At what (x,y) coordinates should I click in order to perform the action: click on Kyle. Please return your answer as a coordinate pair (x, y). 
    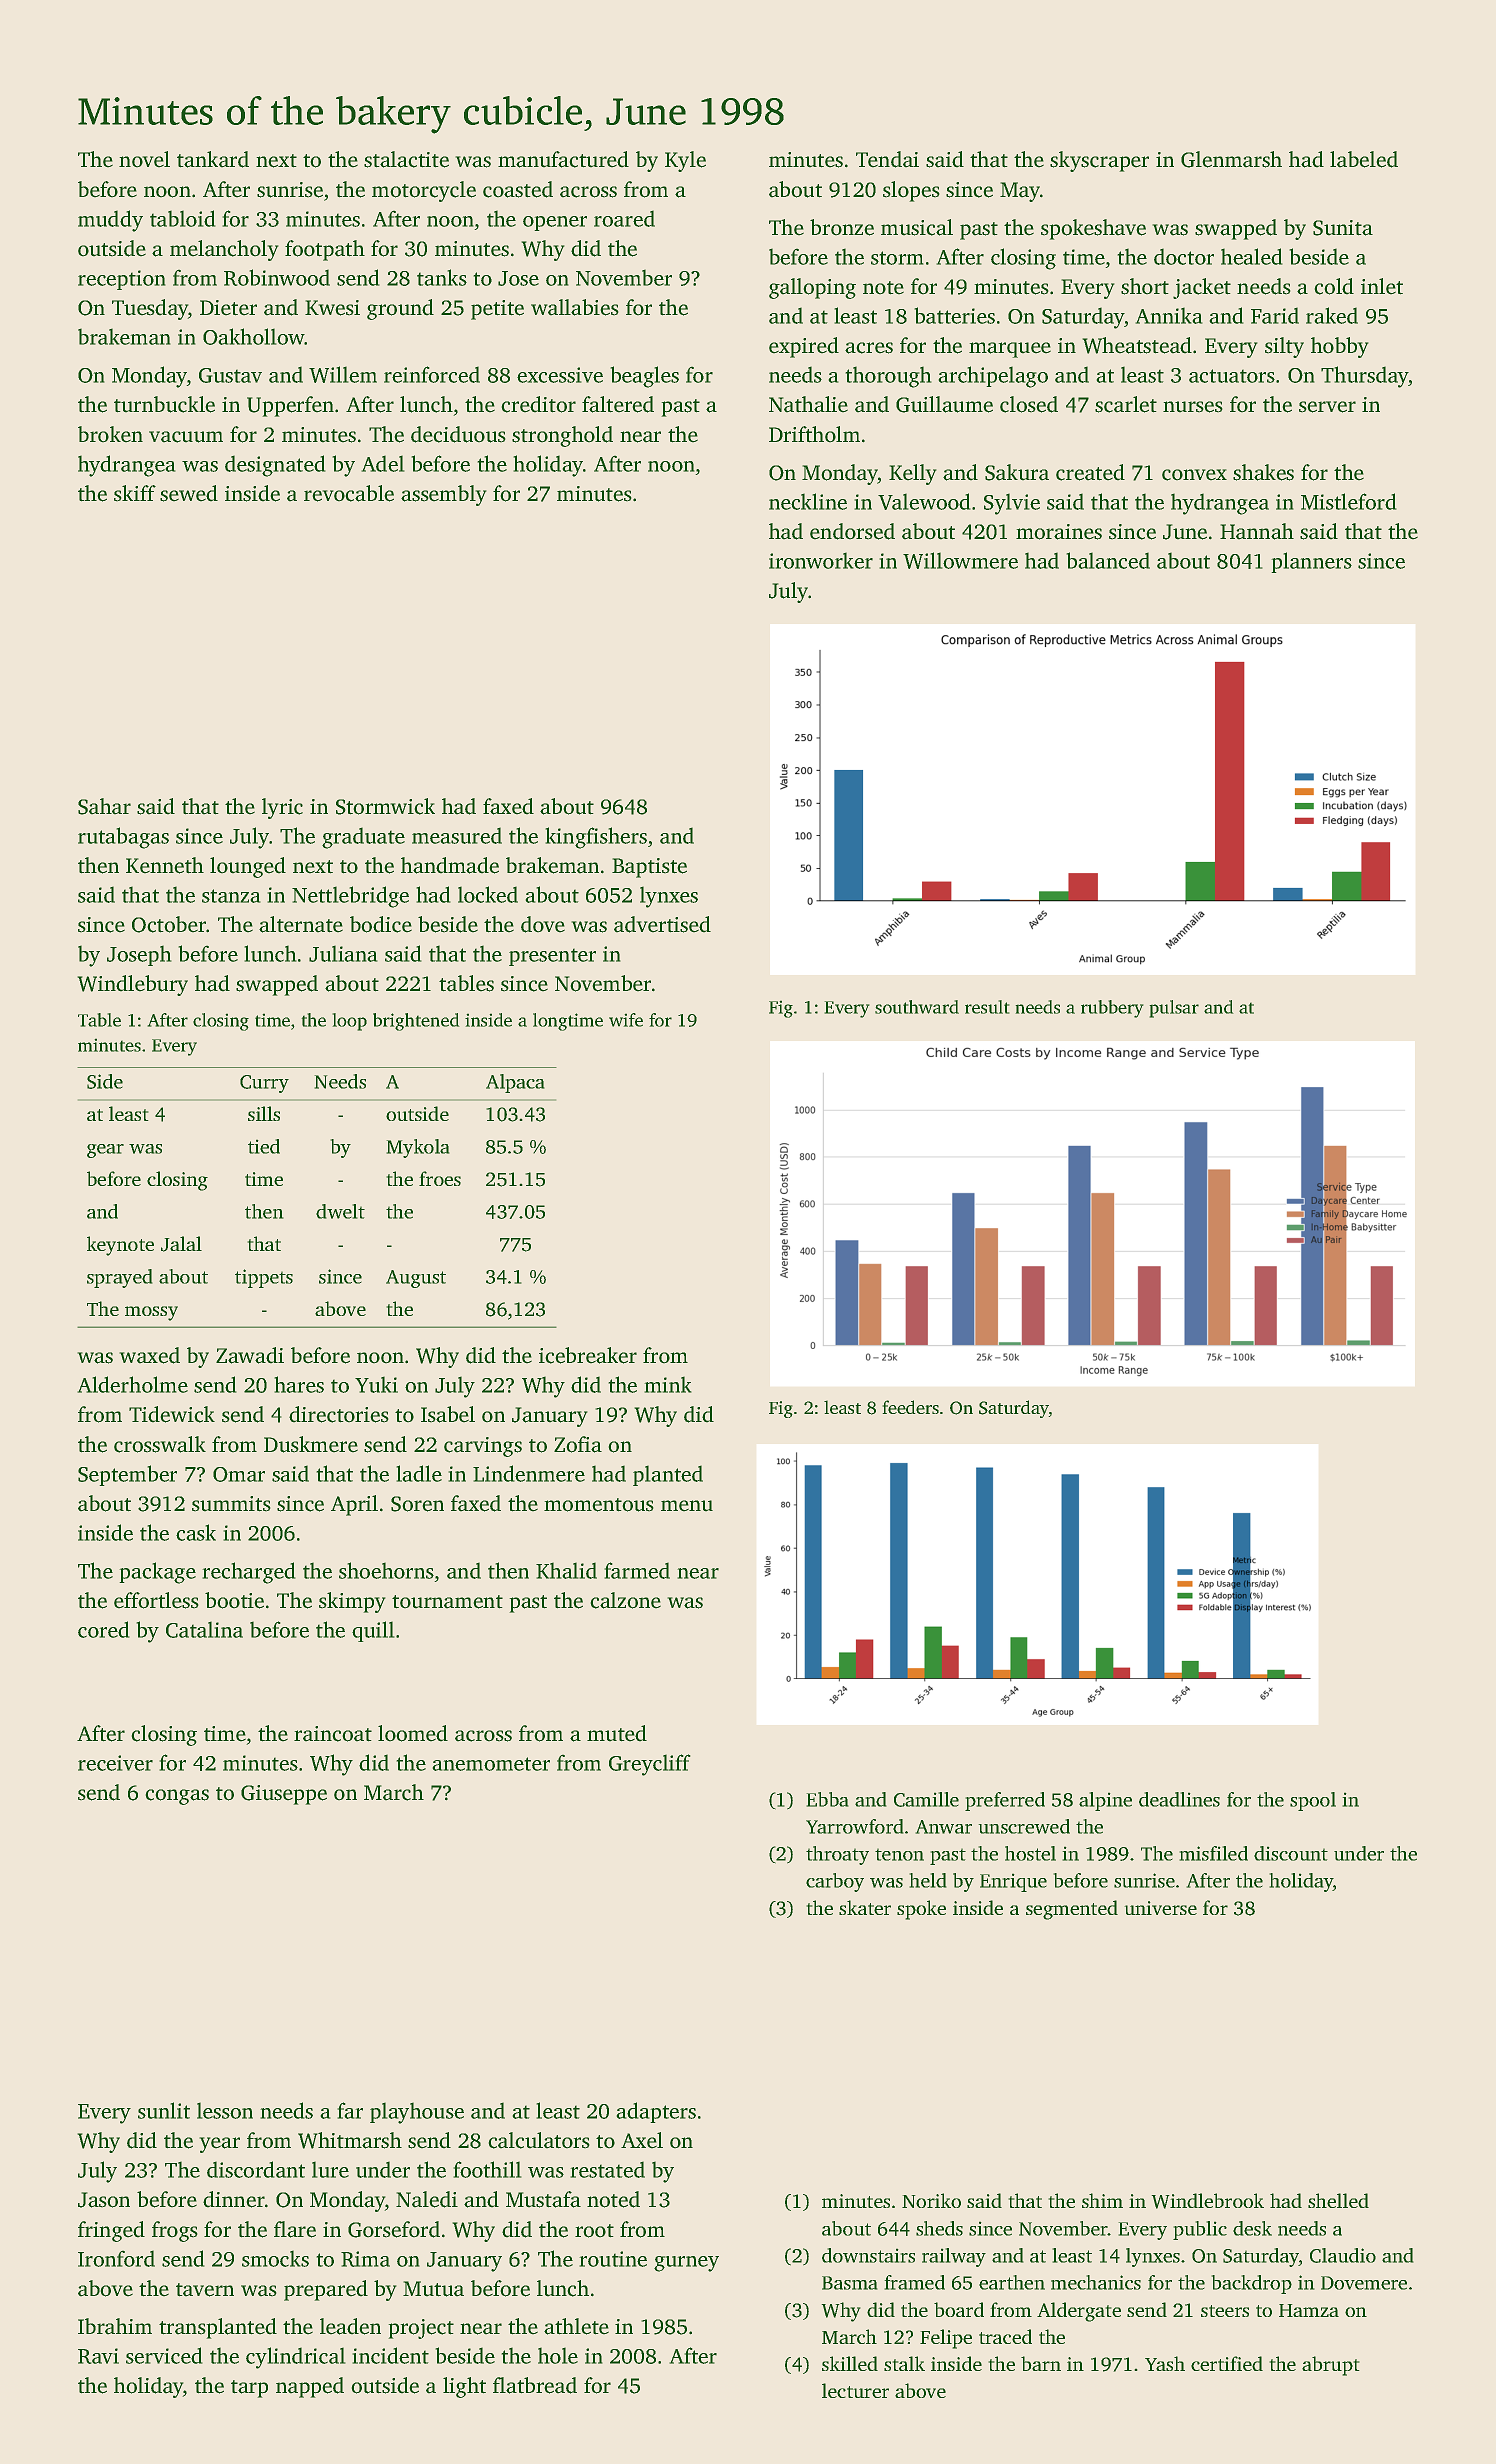
    Looking at the image, I should click on (685, 161).
